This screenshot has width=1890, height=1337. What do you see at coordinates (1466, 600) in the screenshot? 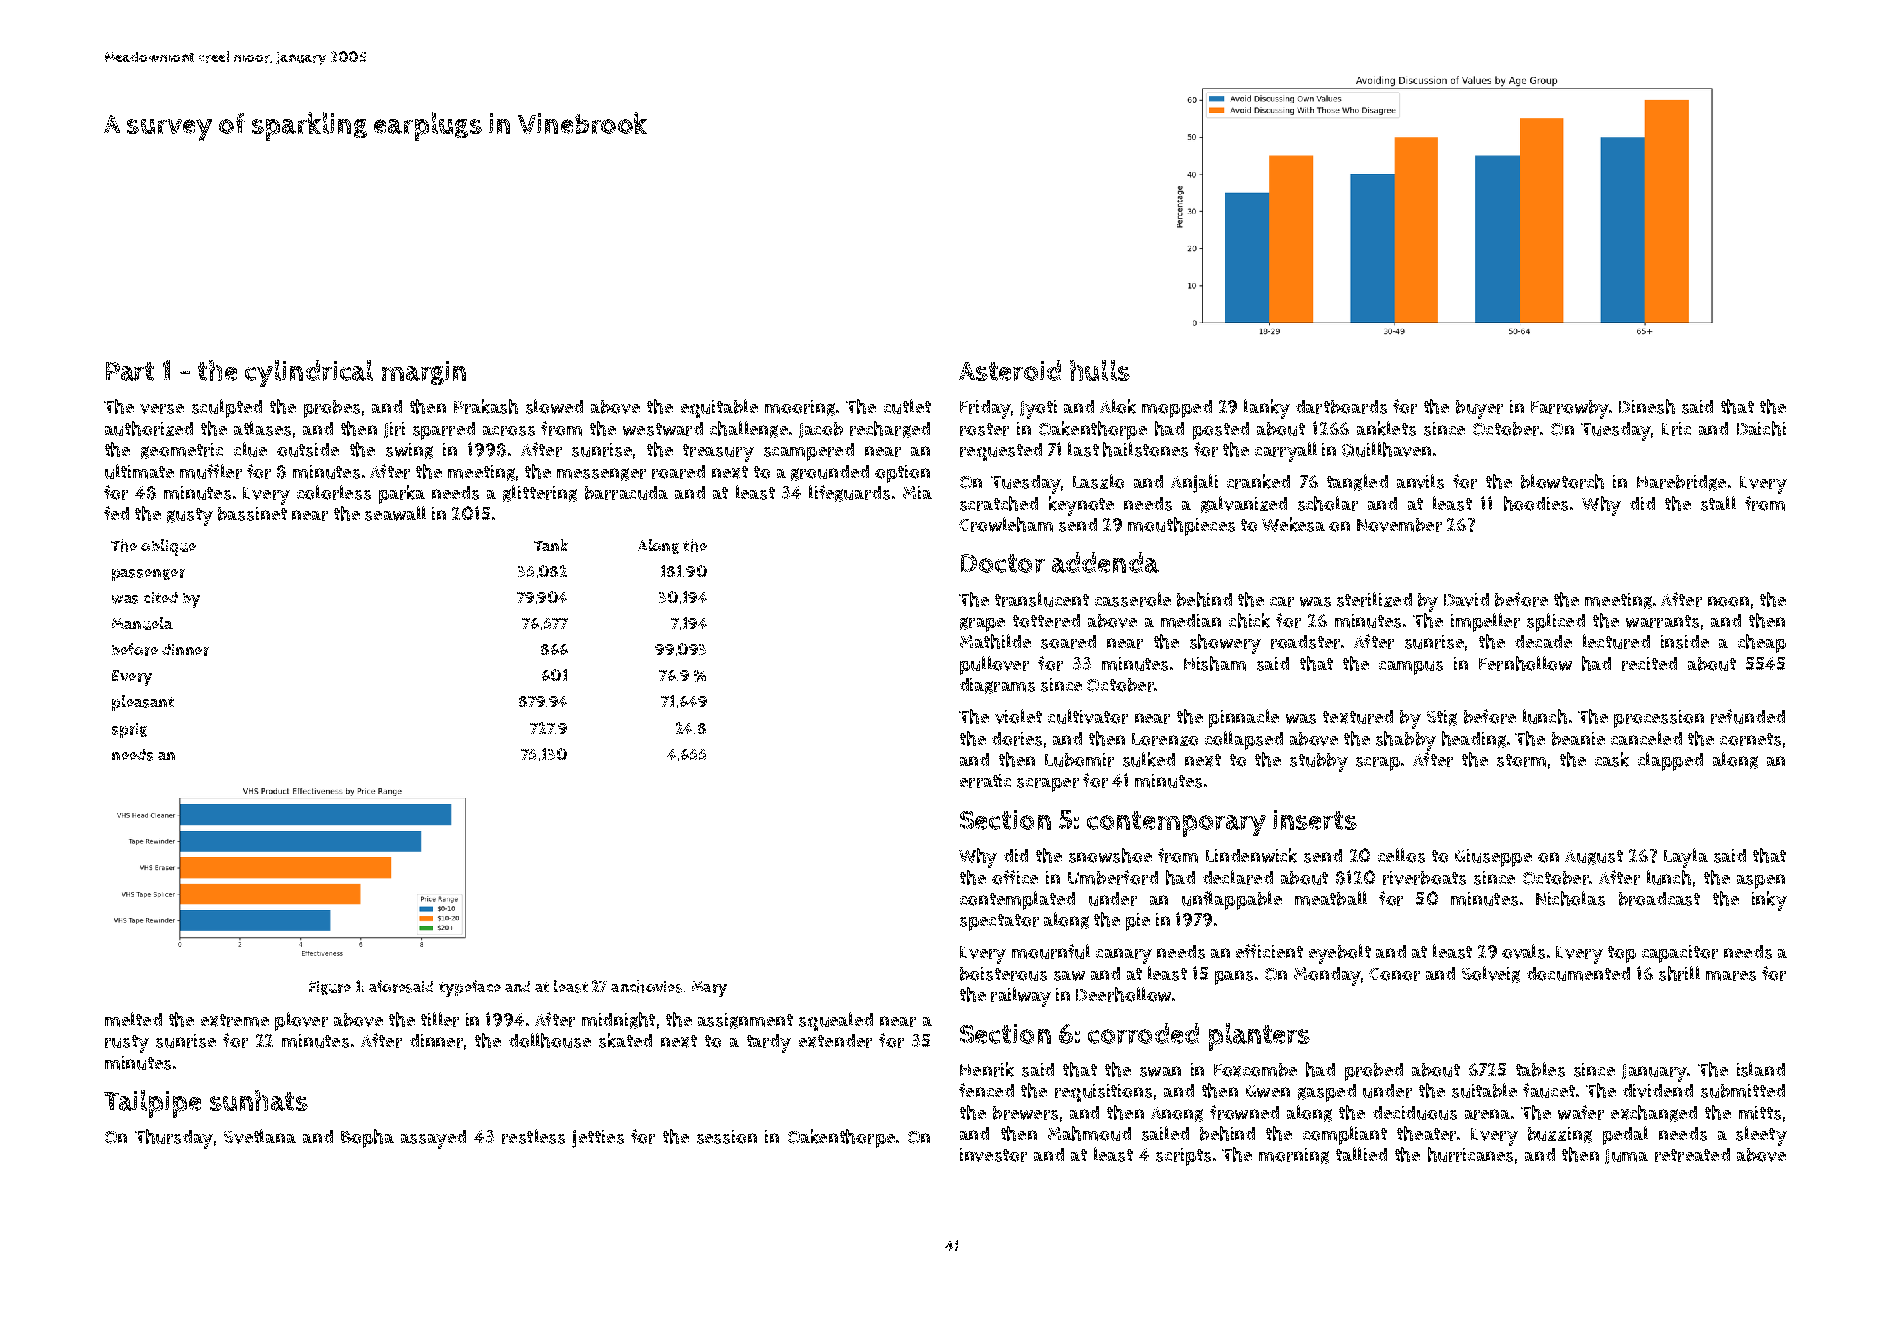
I see `David` at bounding box center [1466, 600].
